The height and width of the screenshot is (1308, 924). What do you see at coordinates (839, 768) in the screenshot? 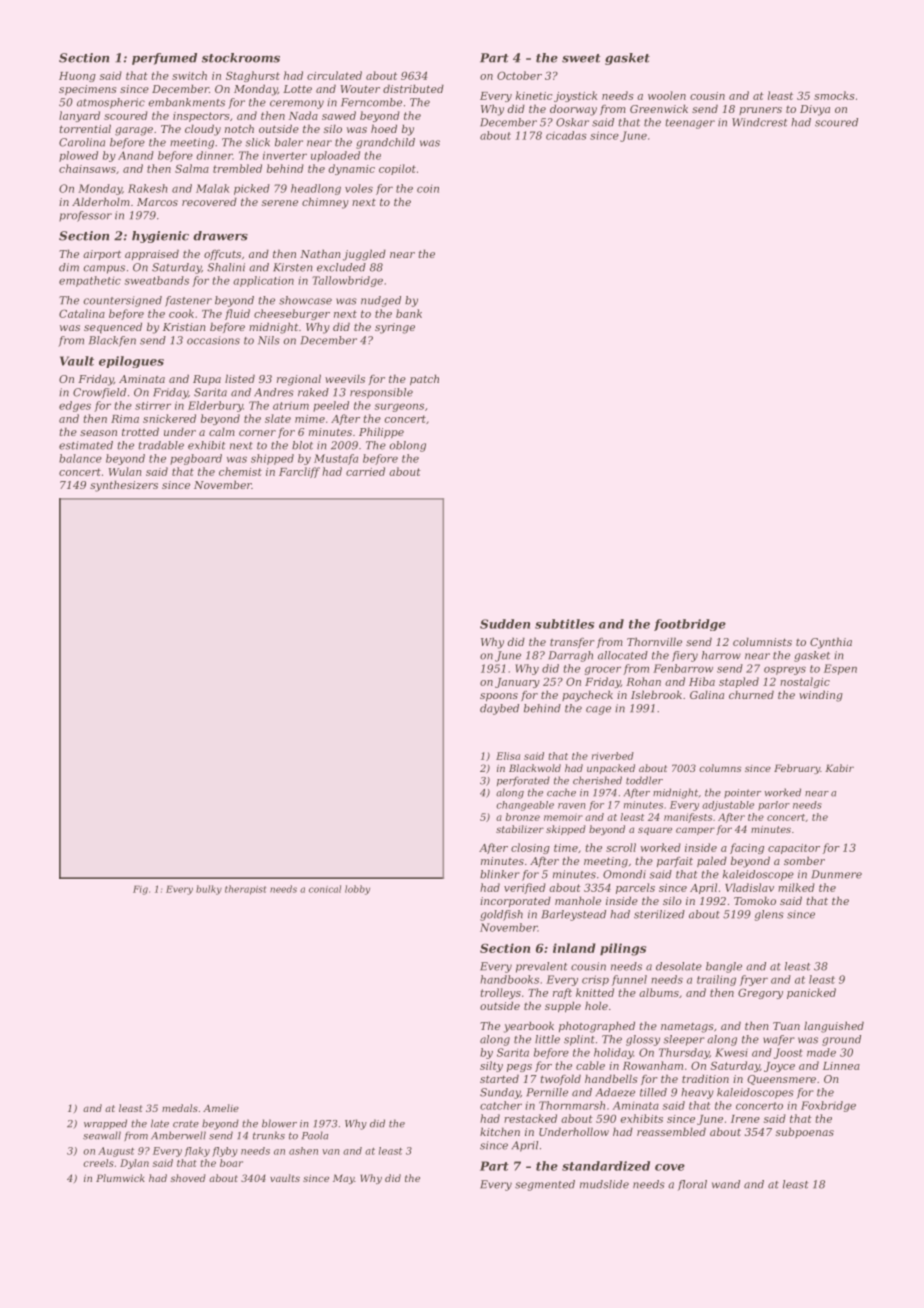
I see `Kabir` at bounding box center [839, 768].
